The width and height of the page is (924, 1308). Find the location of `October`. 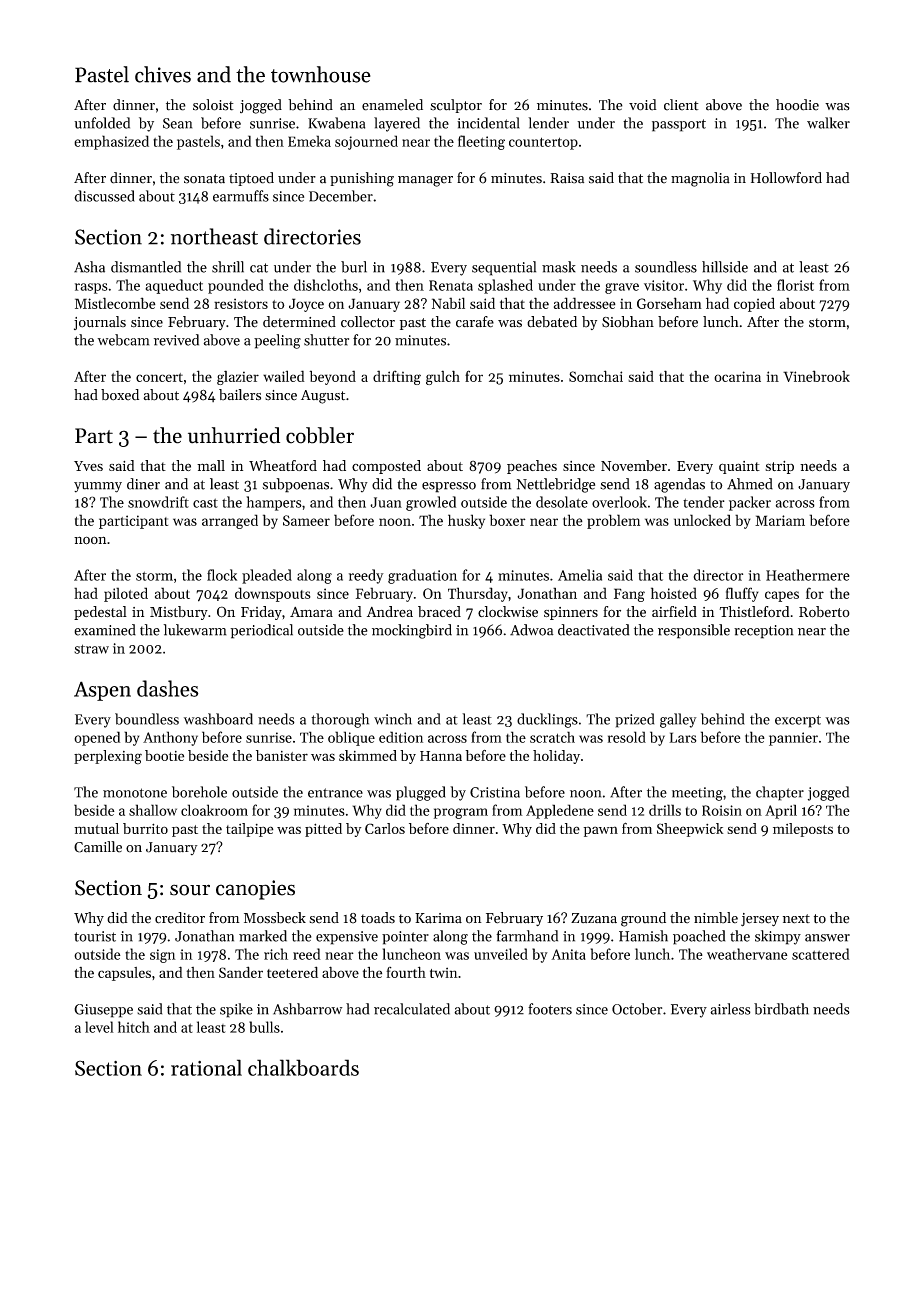

October is located at coordinates (637, 1009).
